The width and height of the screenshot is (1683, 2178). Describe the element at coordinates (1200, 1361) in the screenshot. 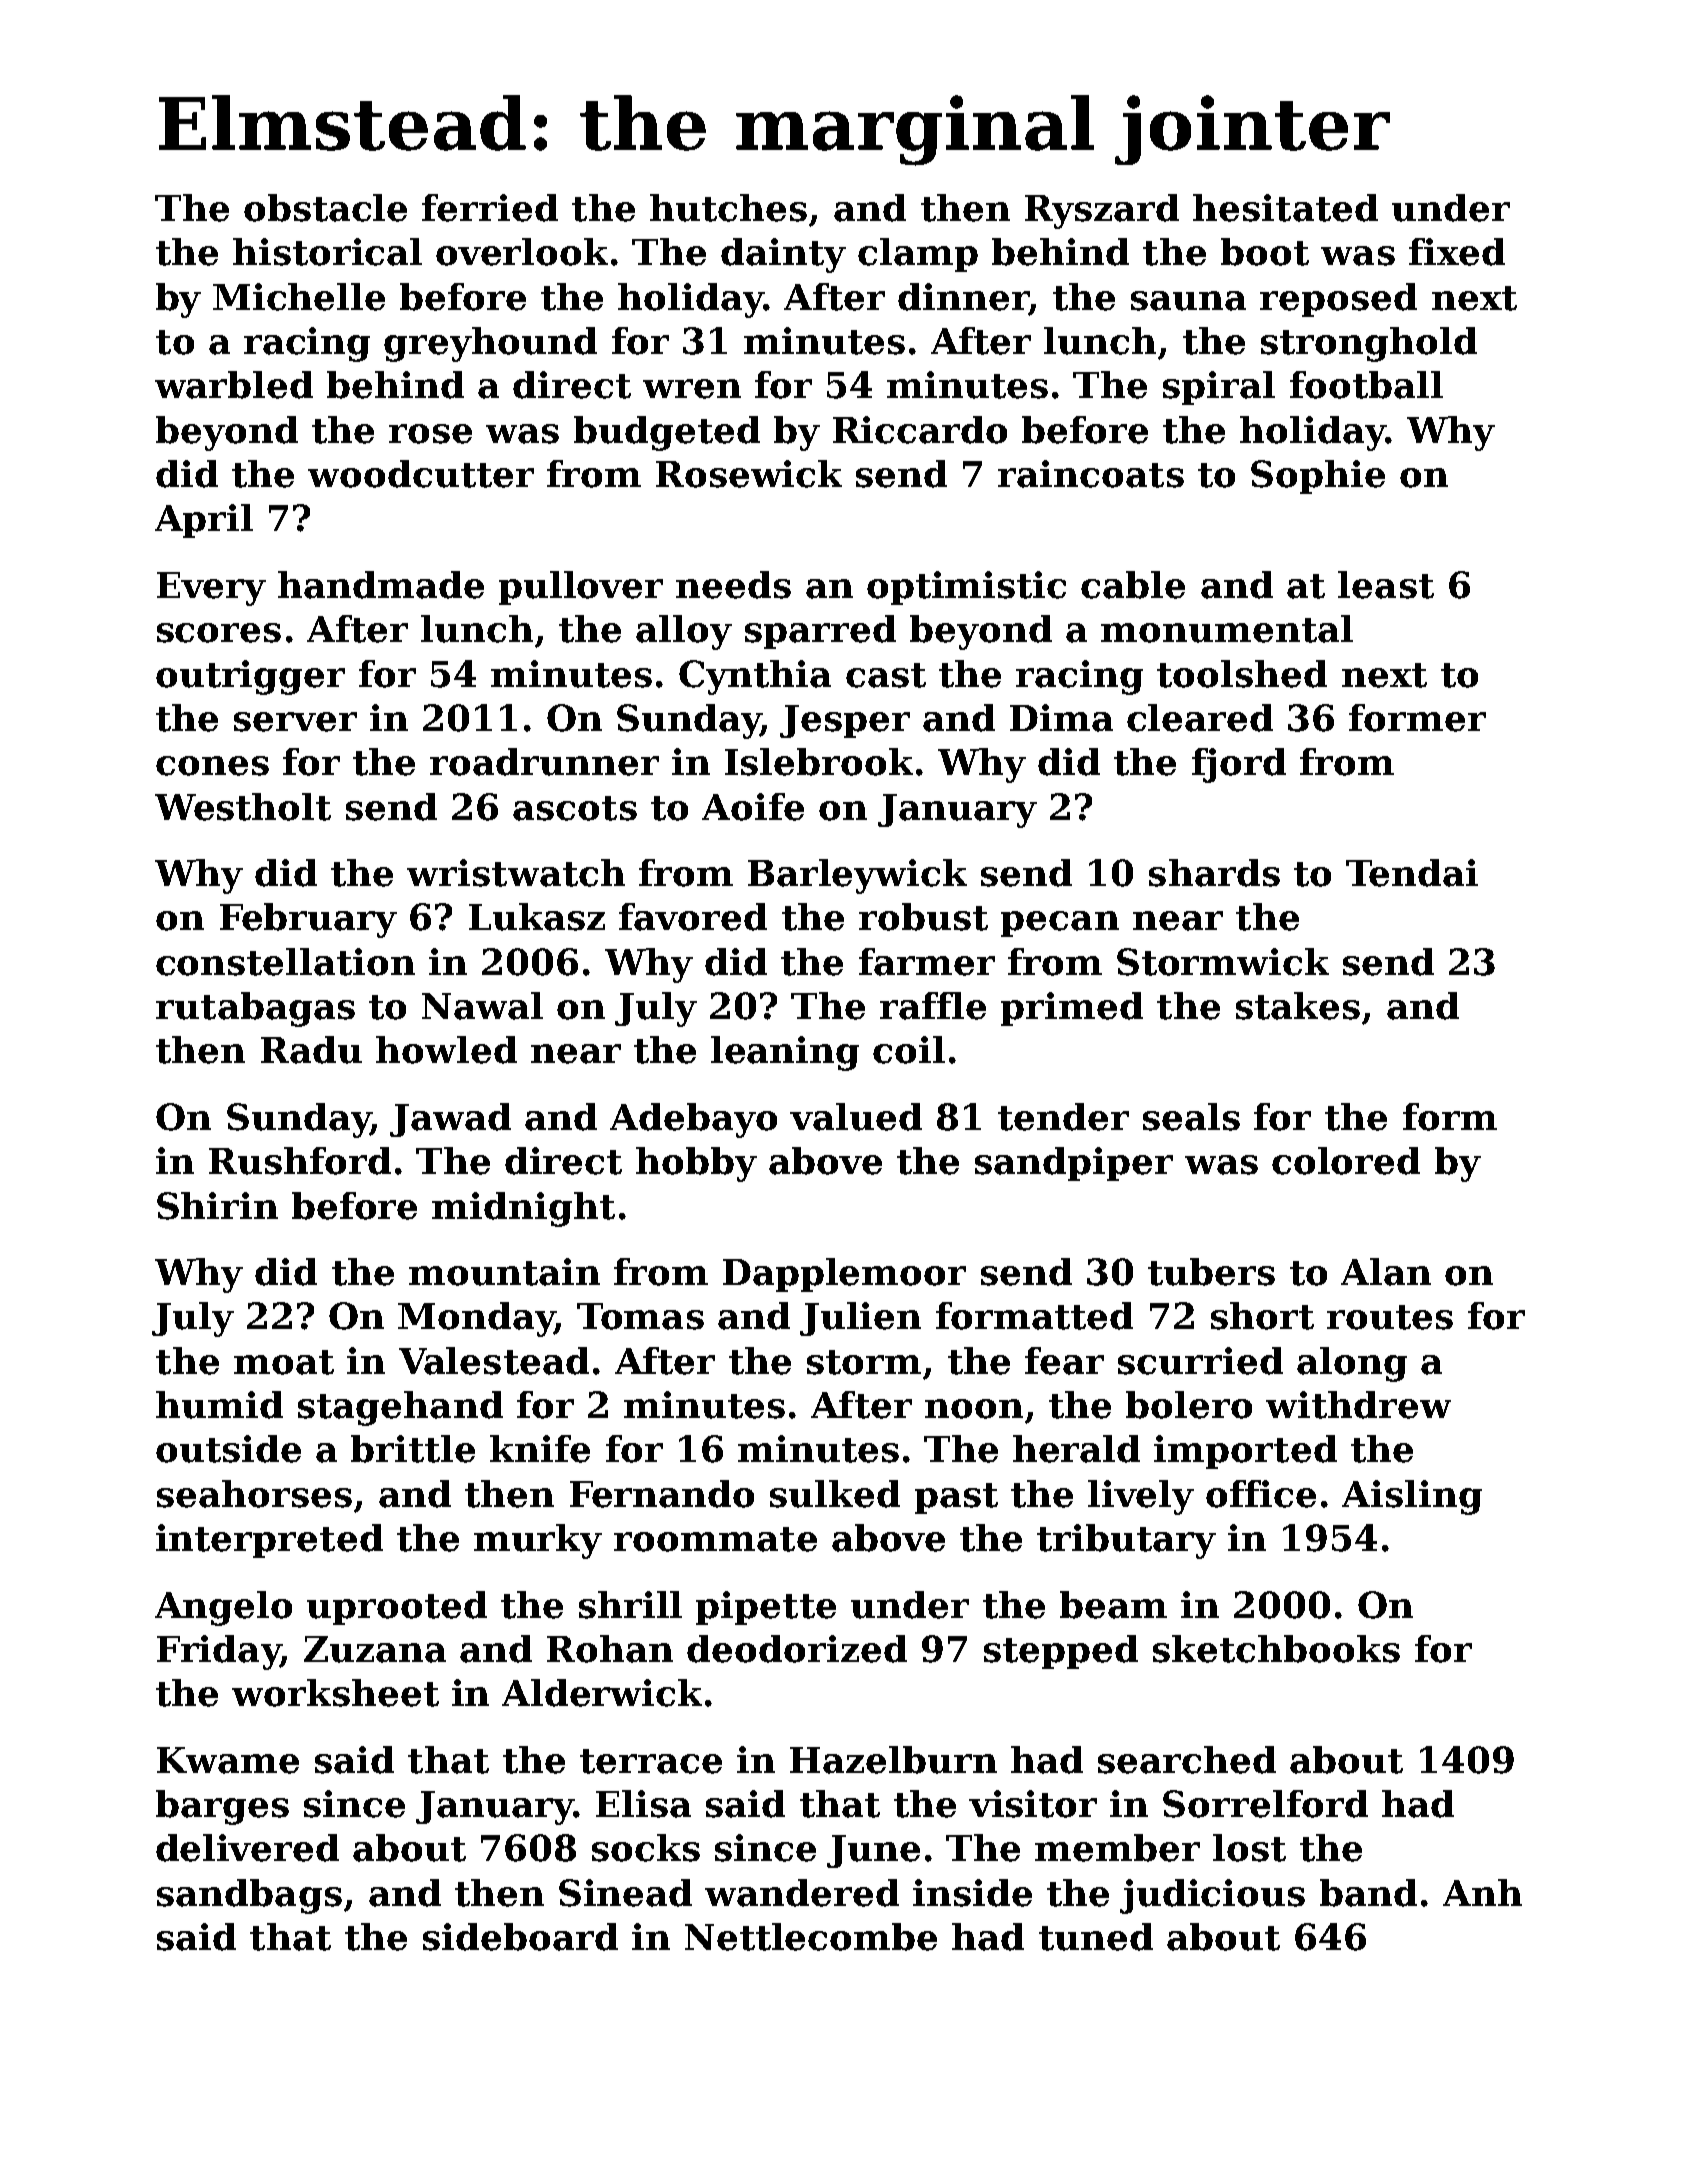

I see `scurried` at that location.
